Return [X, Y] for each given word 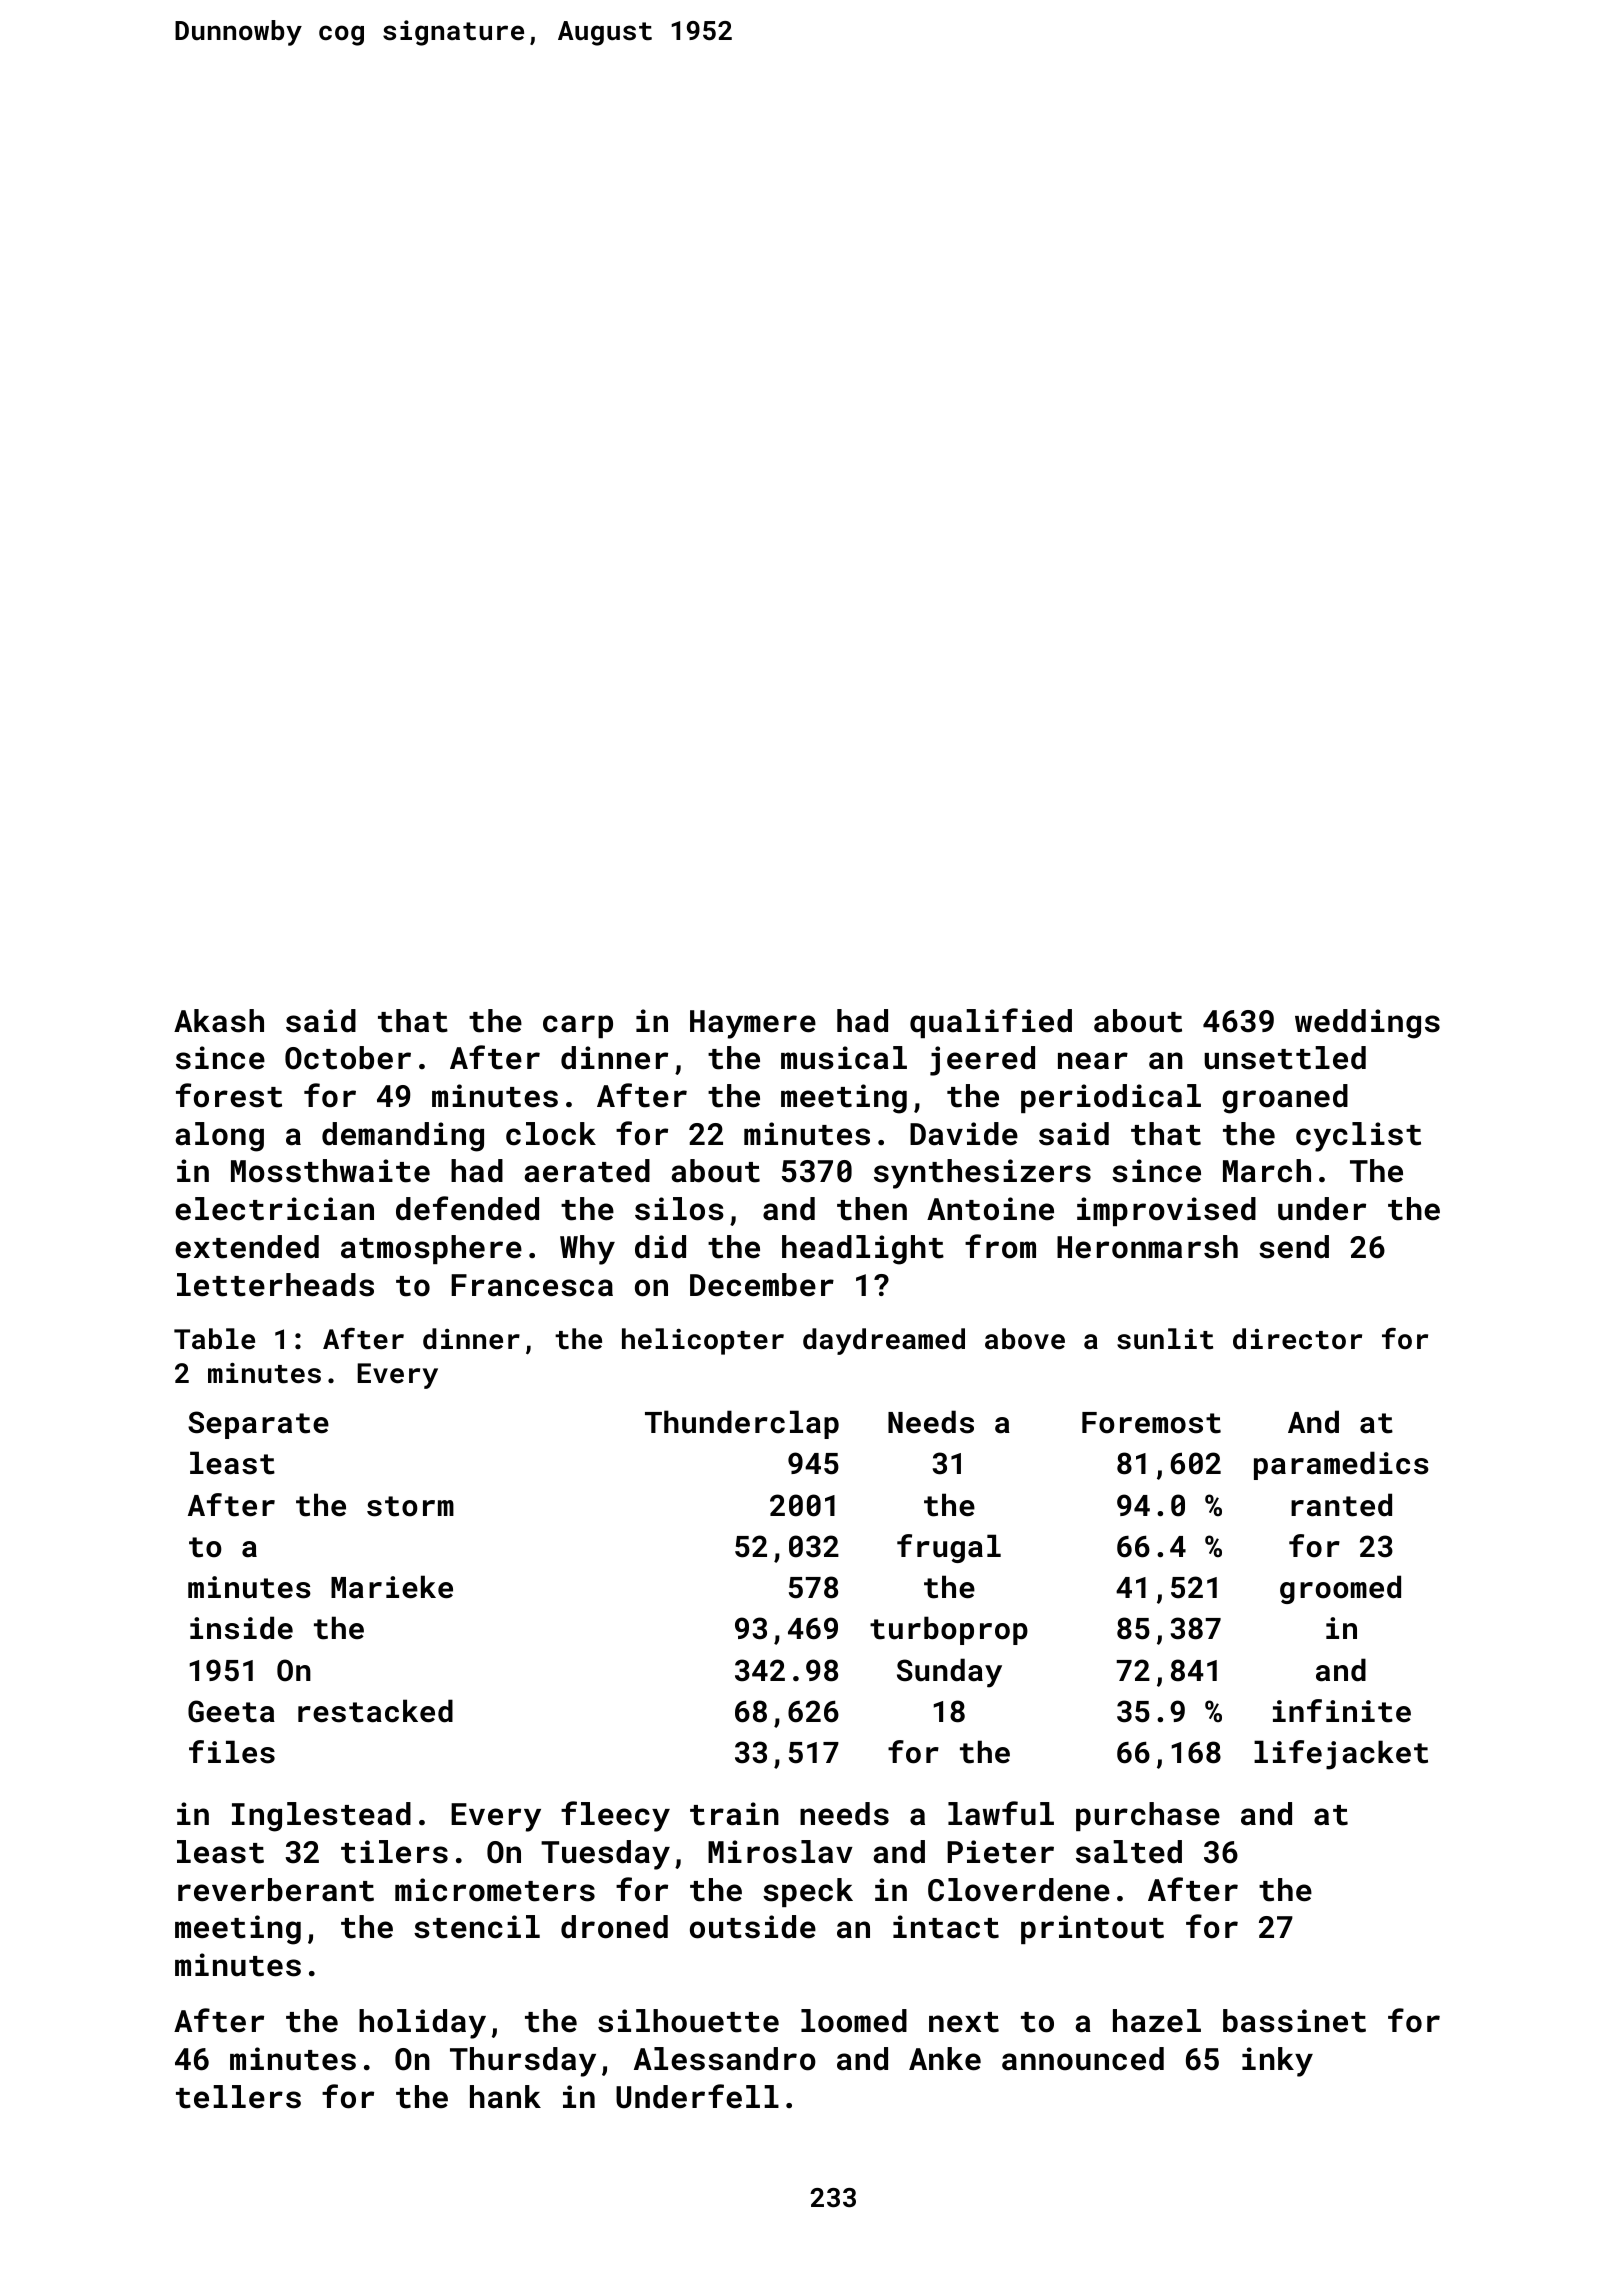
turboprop [949, 1630]
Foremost [1151, 1423]
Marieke [392, 1587]
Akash [219, 1021]
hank [505, 2097]
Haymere [753, 1024]
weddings [1367, 1024]
